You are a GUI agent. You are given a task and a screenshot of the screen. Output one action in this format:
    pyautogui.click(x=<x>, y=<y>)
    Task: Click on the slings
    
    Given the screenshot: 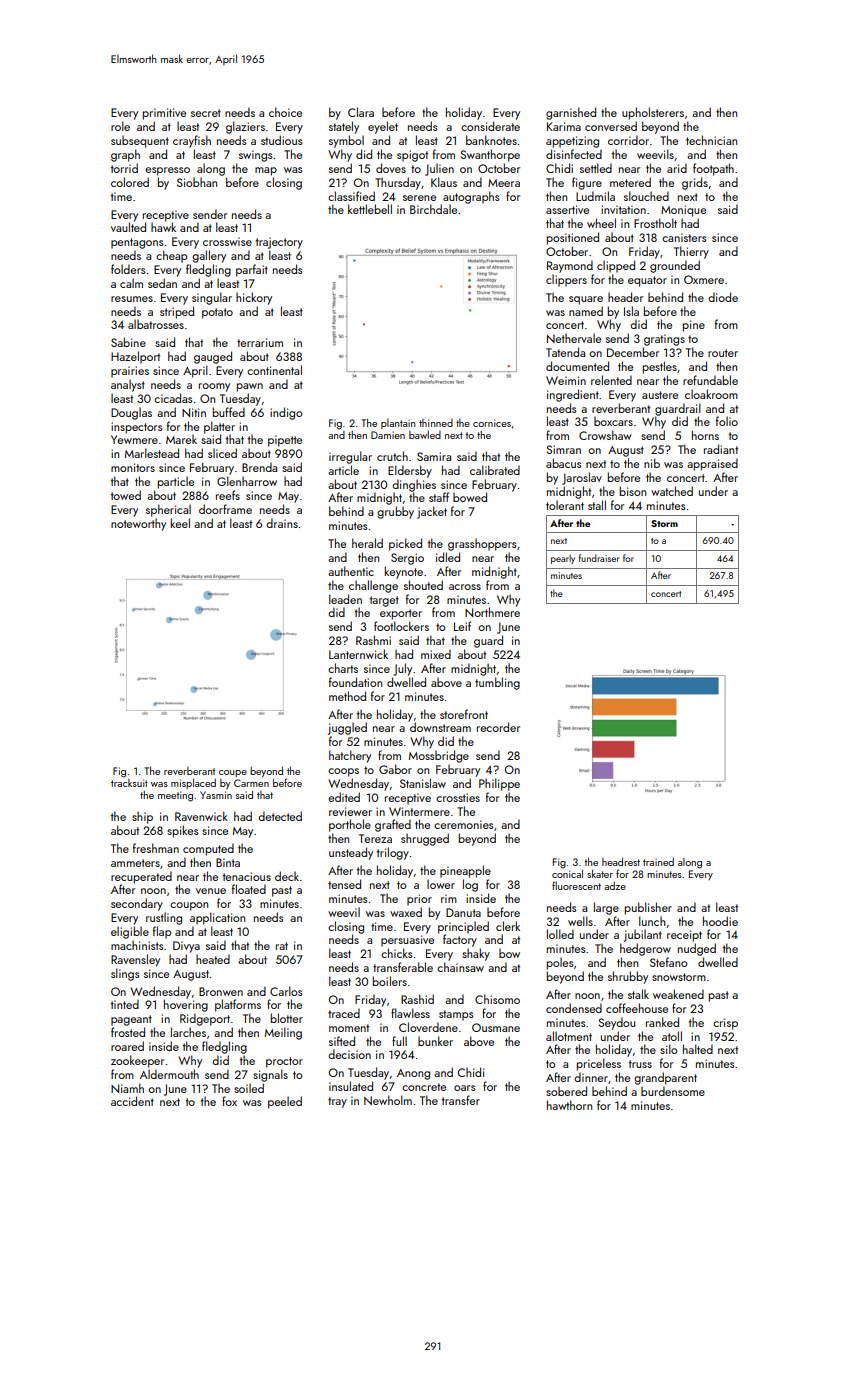 What is the action you would take?
    pyautogui.click(x=125, y=974)
